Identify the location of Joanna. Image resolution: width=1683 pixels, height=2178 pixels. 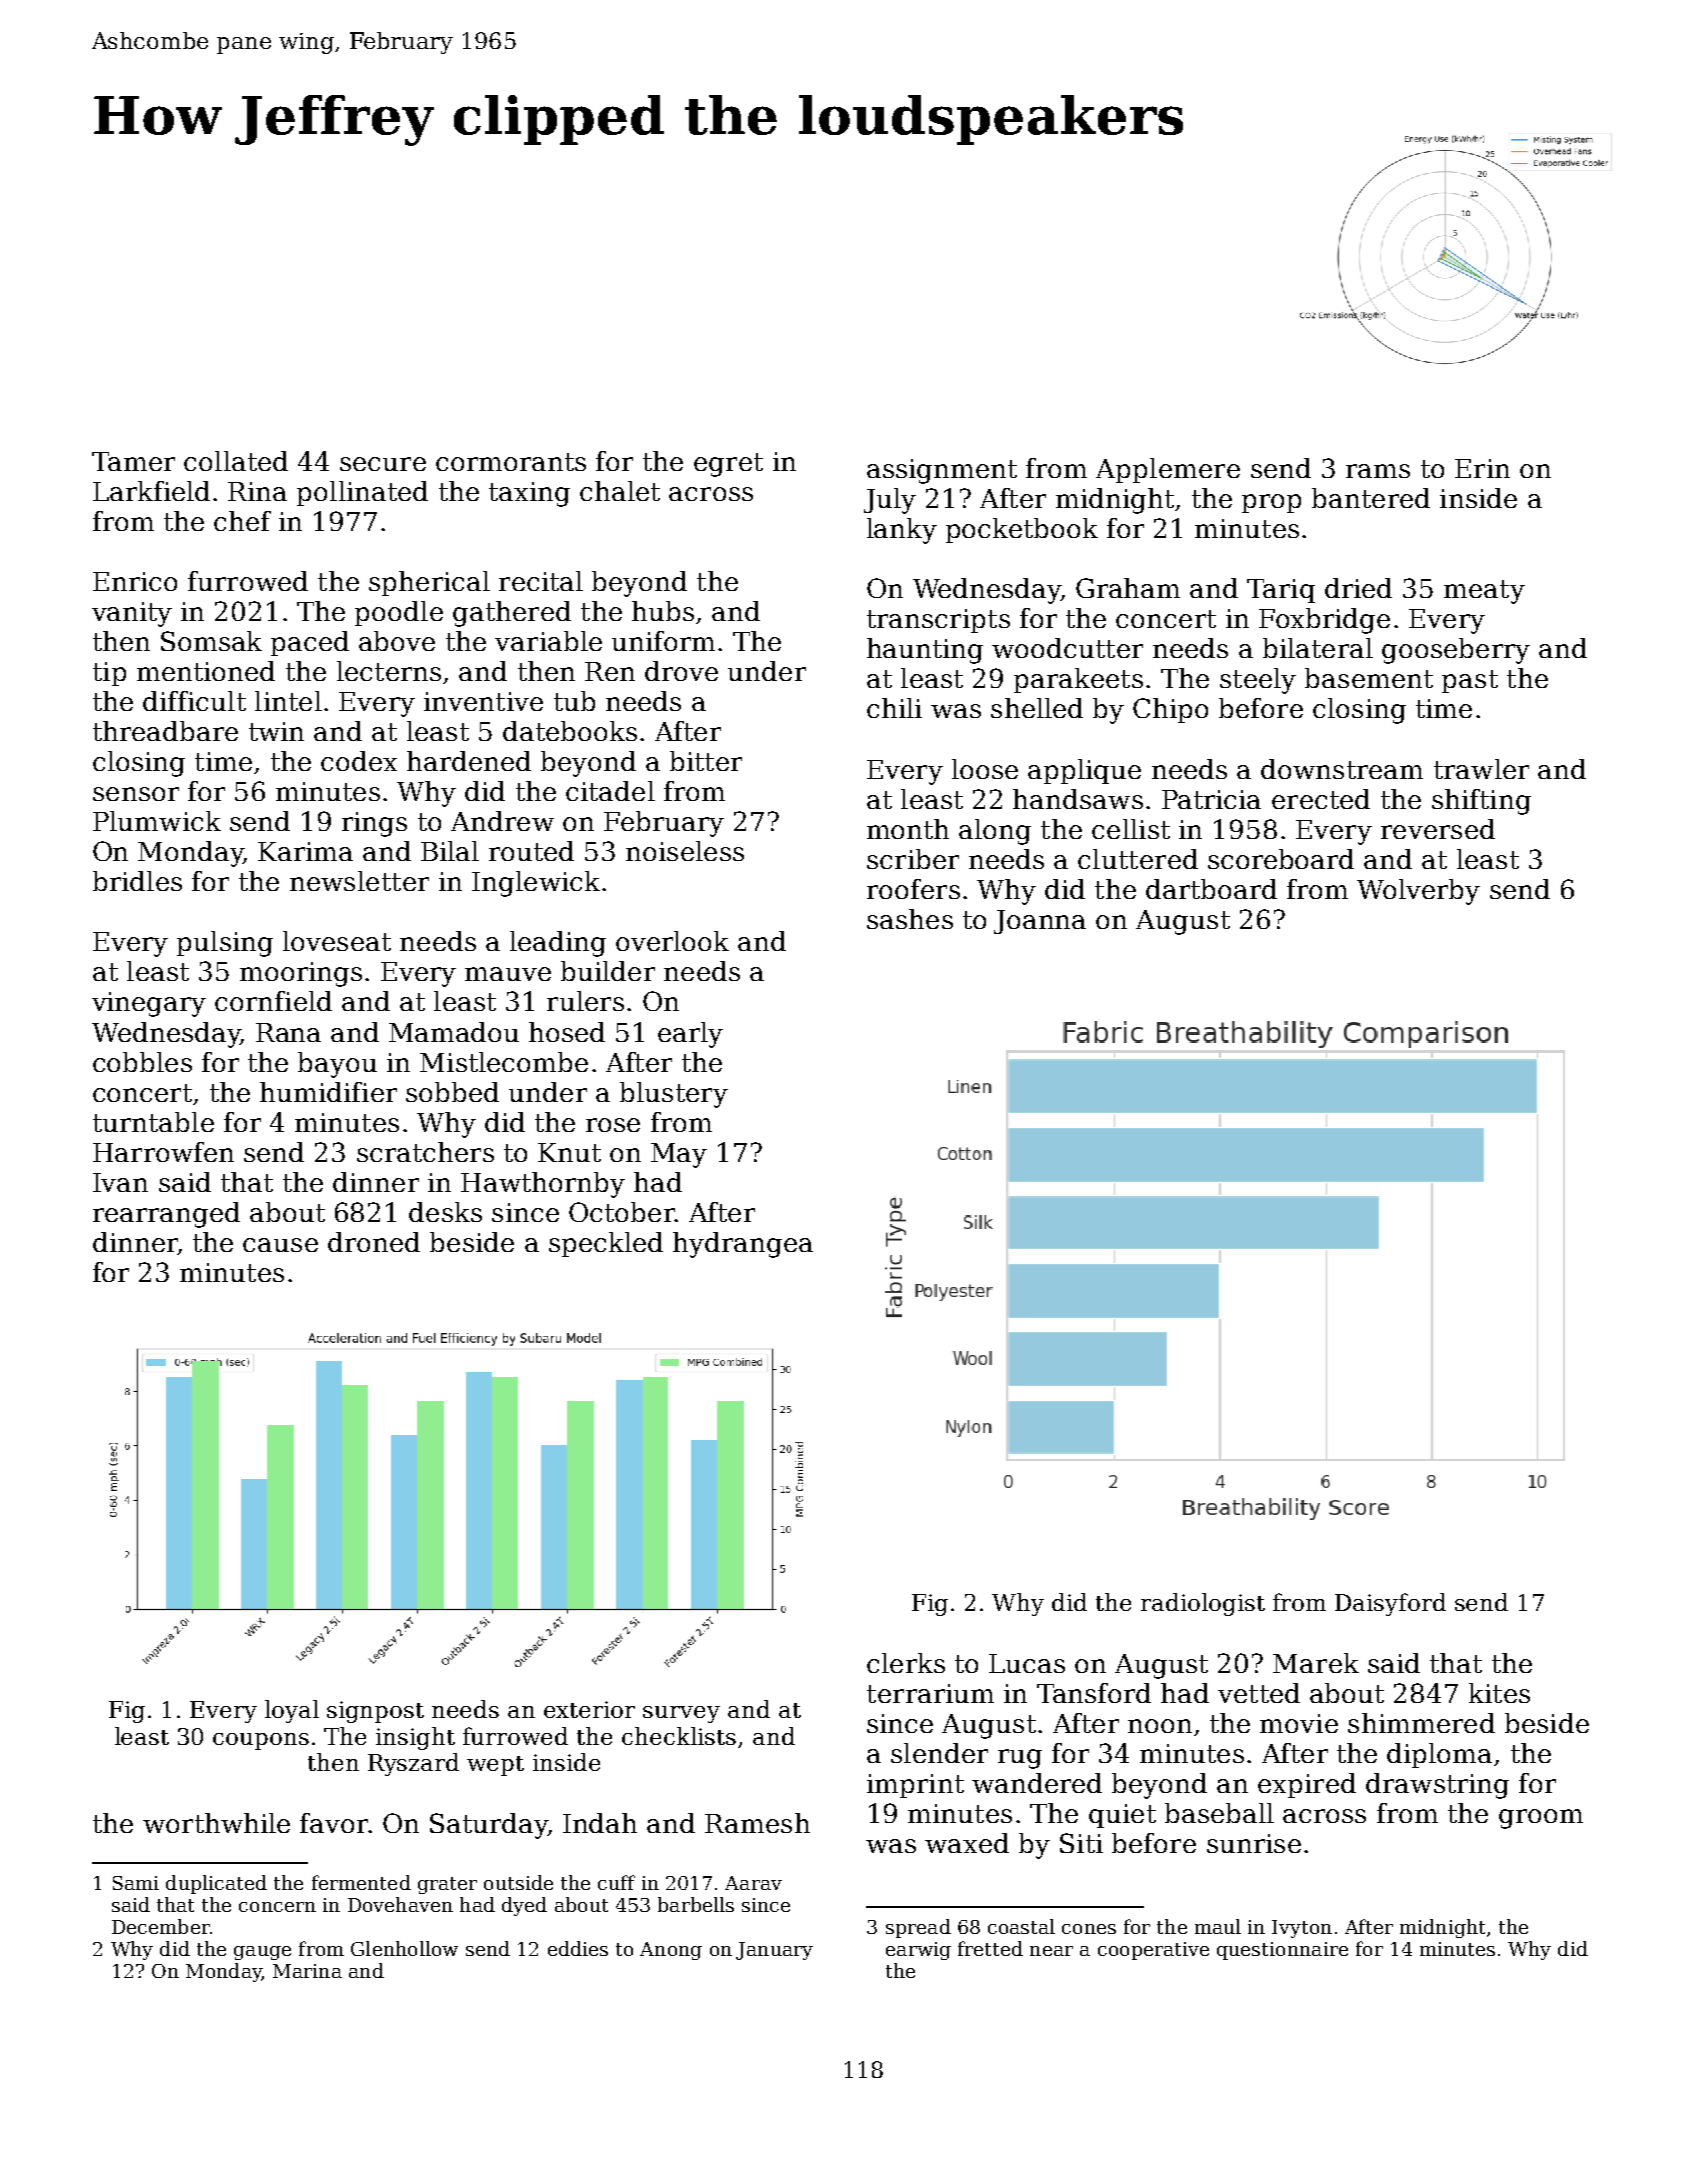
(1040, 922).
